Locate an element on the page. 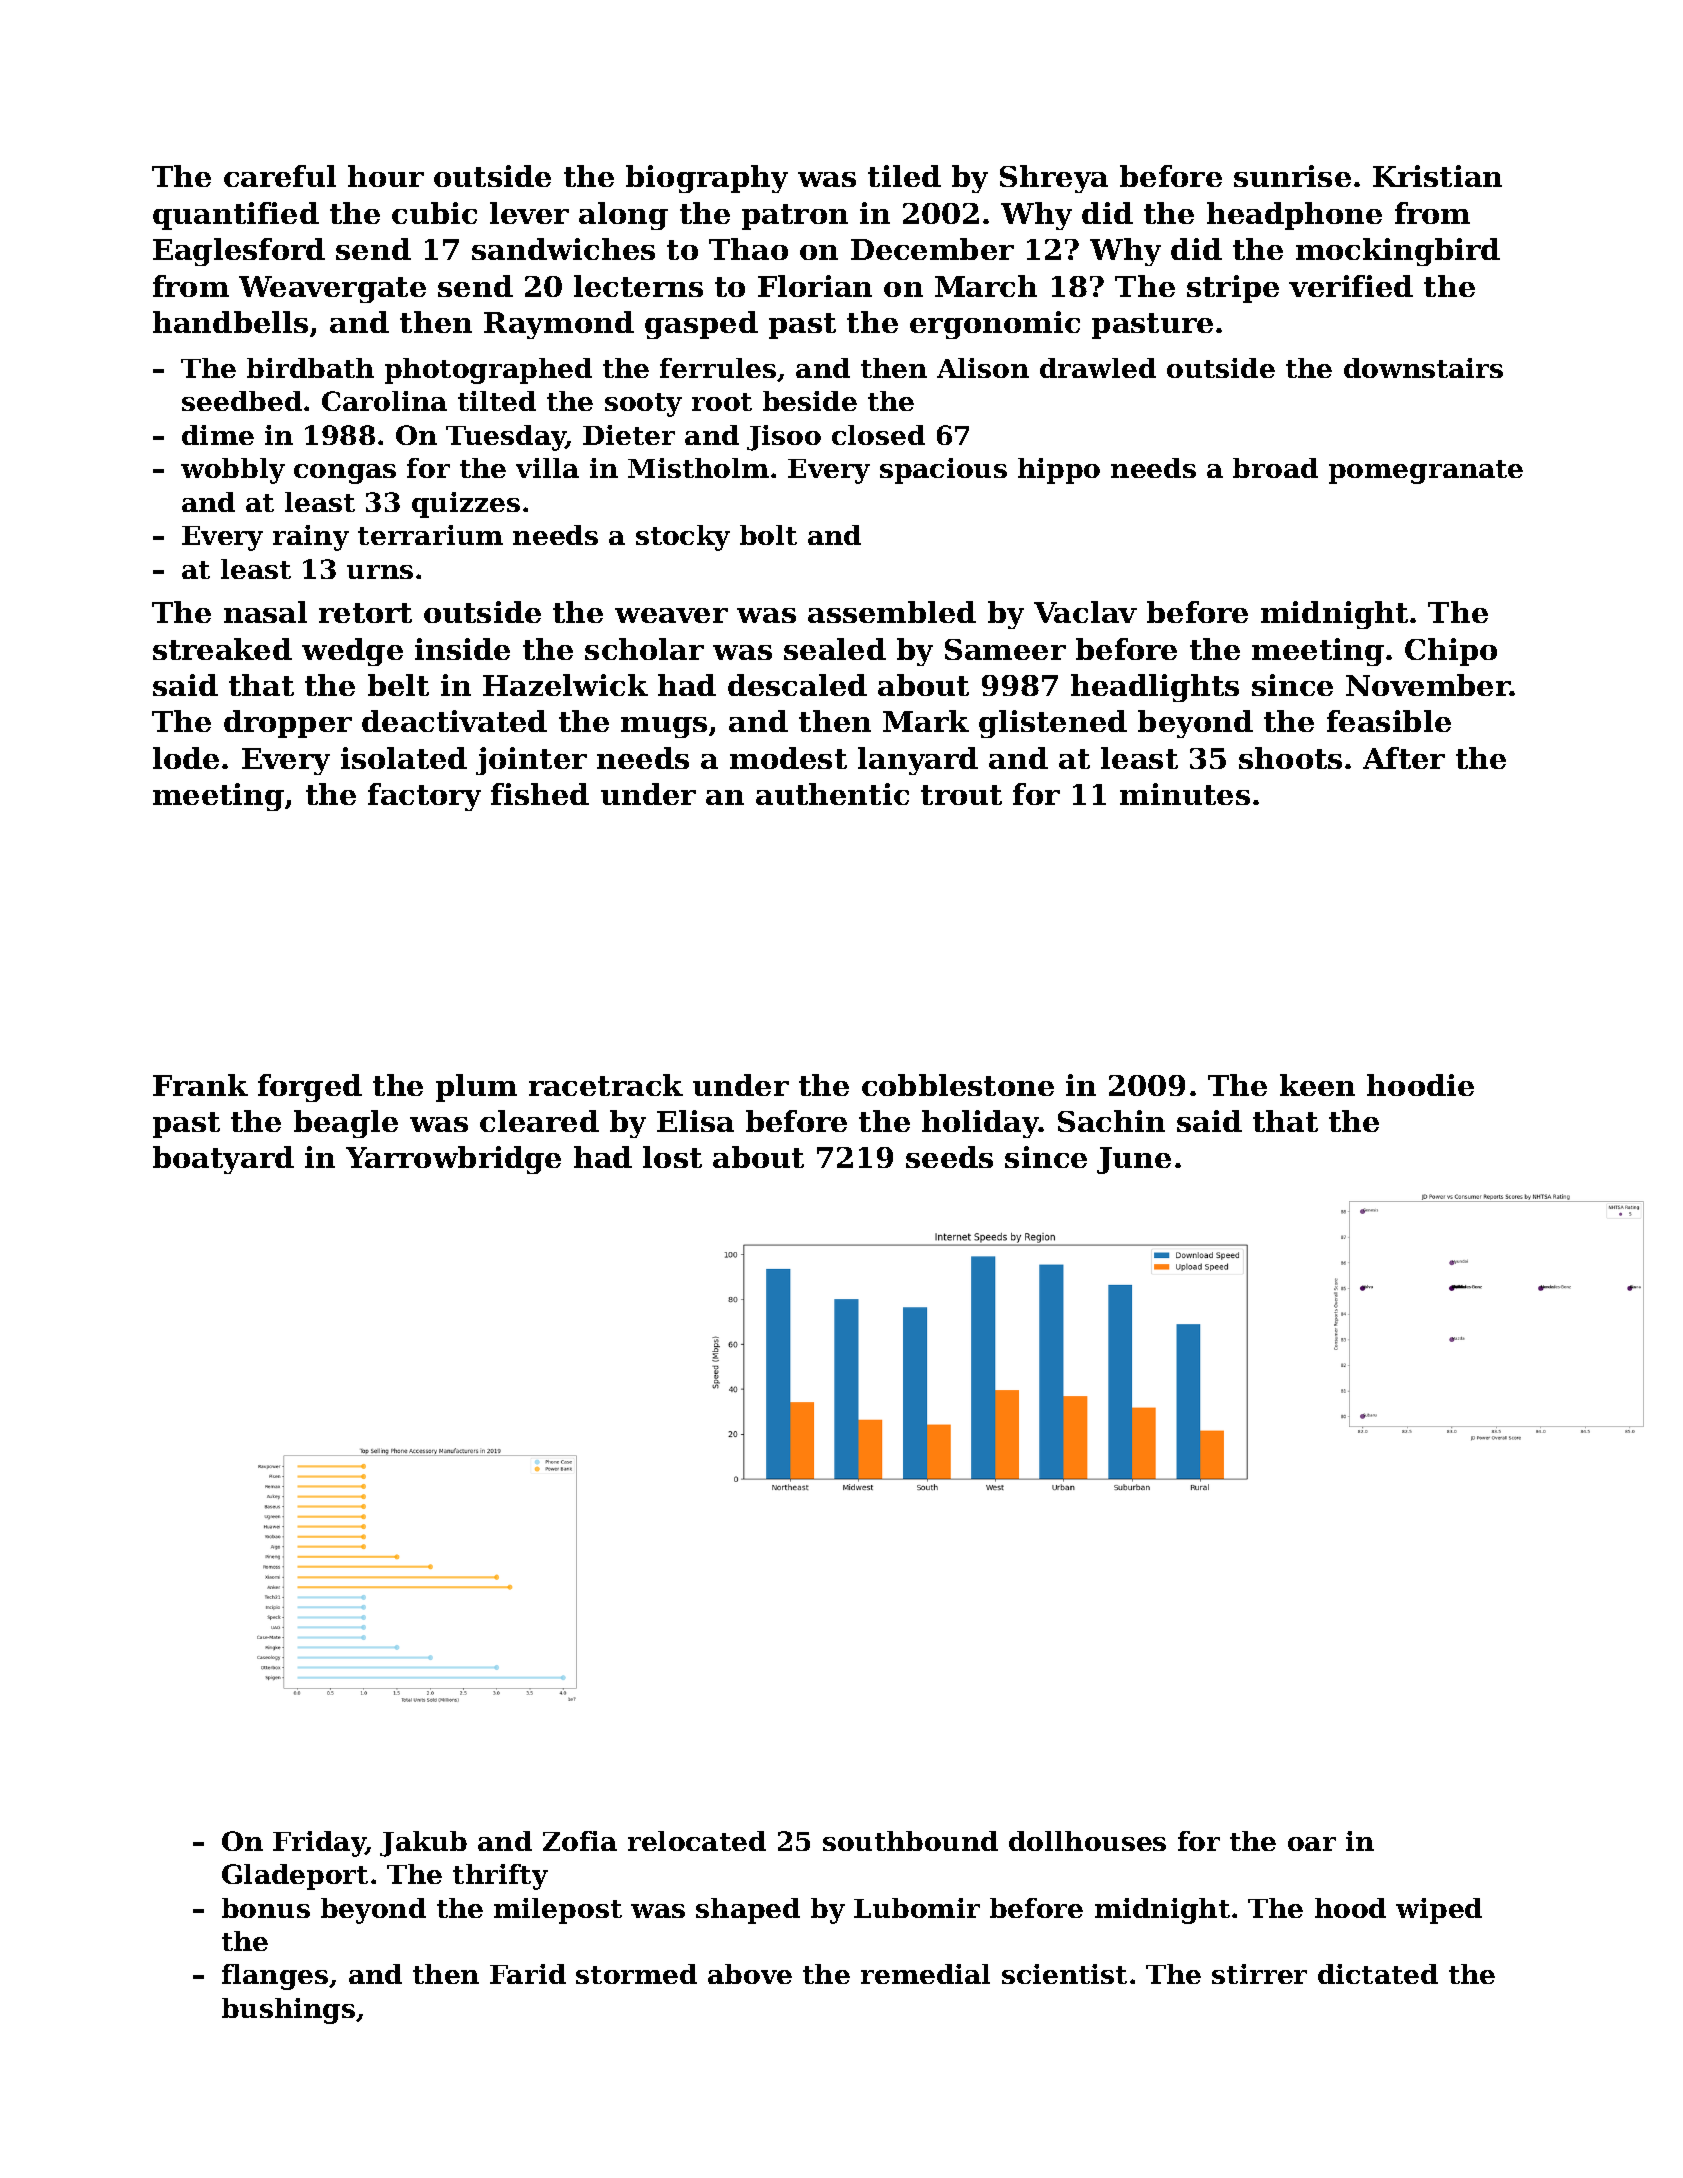 The height and width of the page is (2178, 1683). remedial is located at coordinates (925, 1974).
